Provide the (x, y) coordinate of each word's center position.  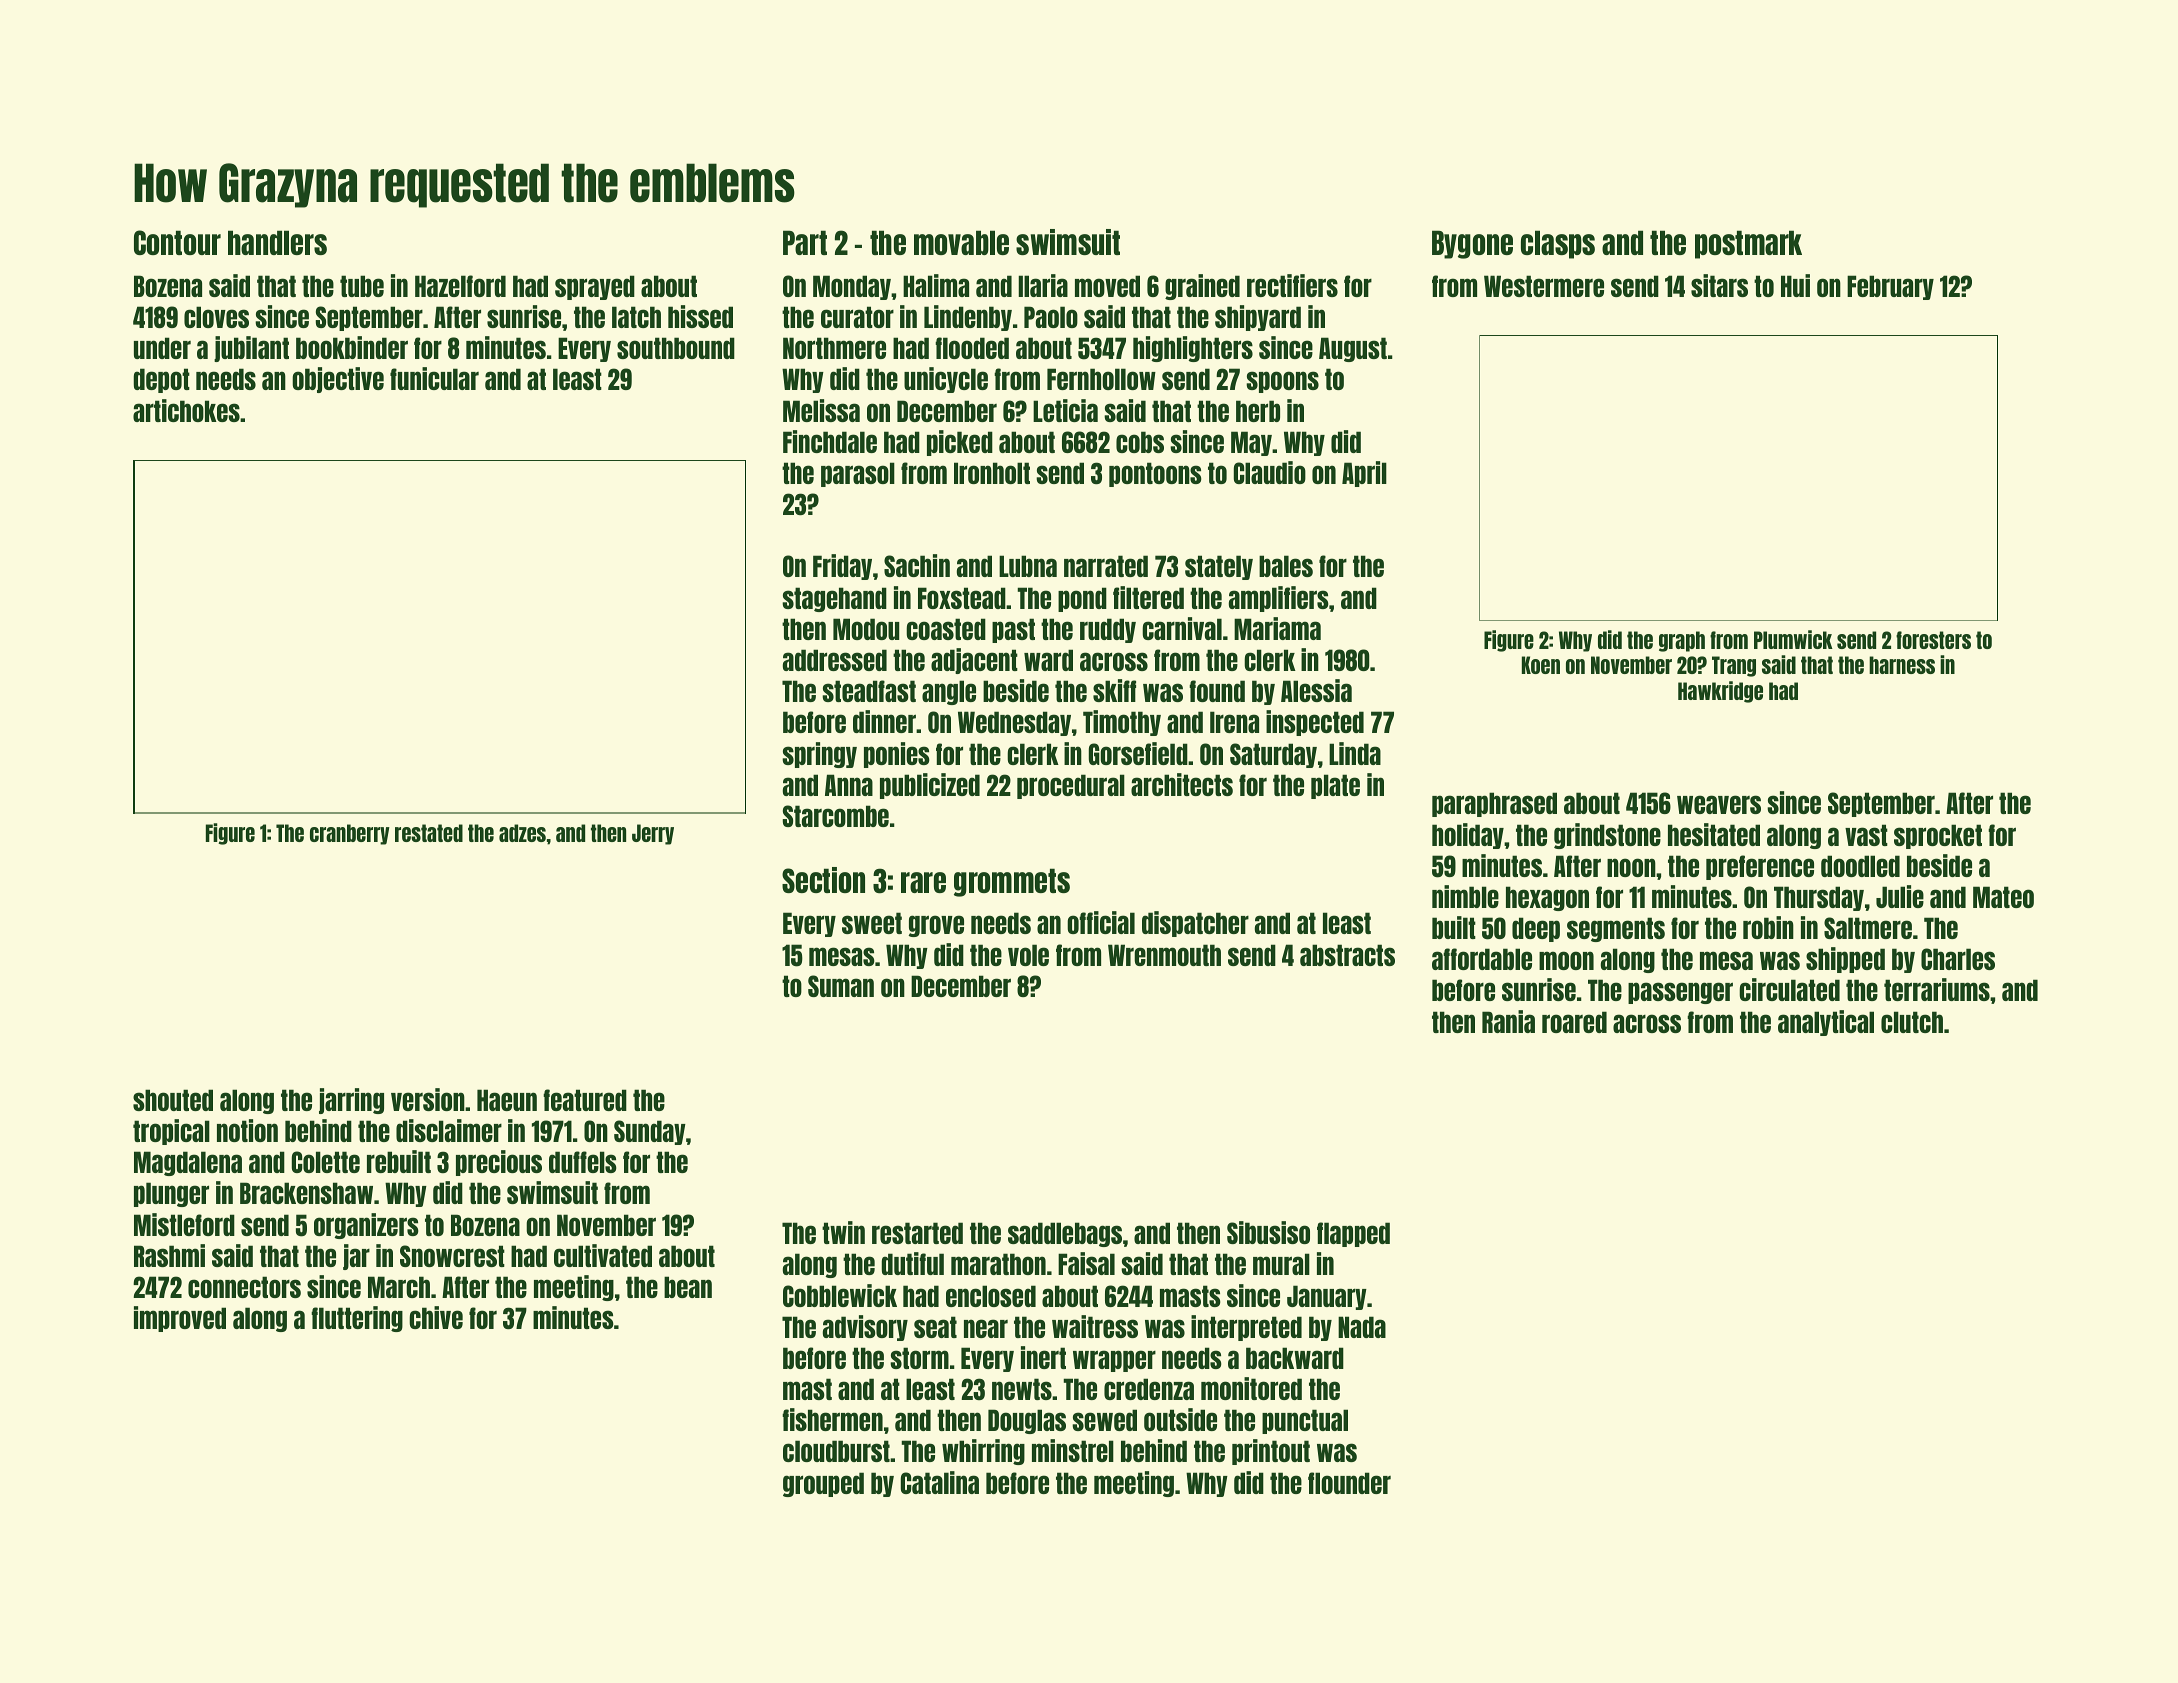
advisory (865, 1328)
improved (180, 1319)
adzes (522, 833)
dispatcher (1195, 924)
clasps (1558, 244)
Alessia (1316, 690)
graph (1682, 641)
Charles (1958, 959)
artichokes (186, 410)
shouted (173, 1100)
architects (1182, 784)
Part (805, 242)
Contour (177, 242)
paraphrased (1494, 804)
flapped (1353, 1234)
